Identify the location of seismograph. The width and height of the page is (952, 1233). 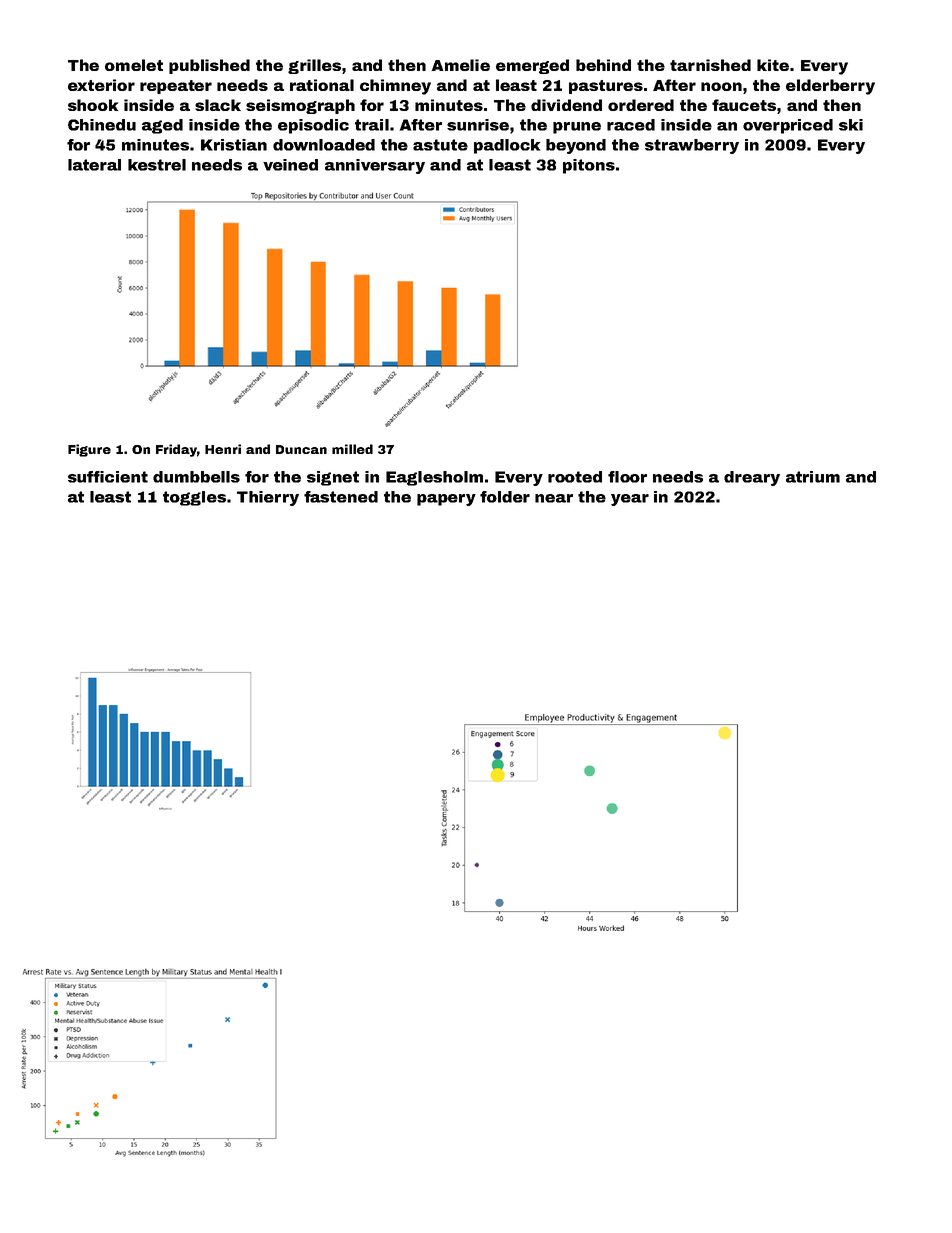
(300, 106).
